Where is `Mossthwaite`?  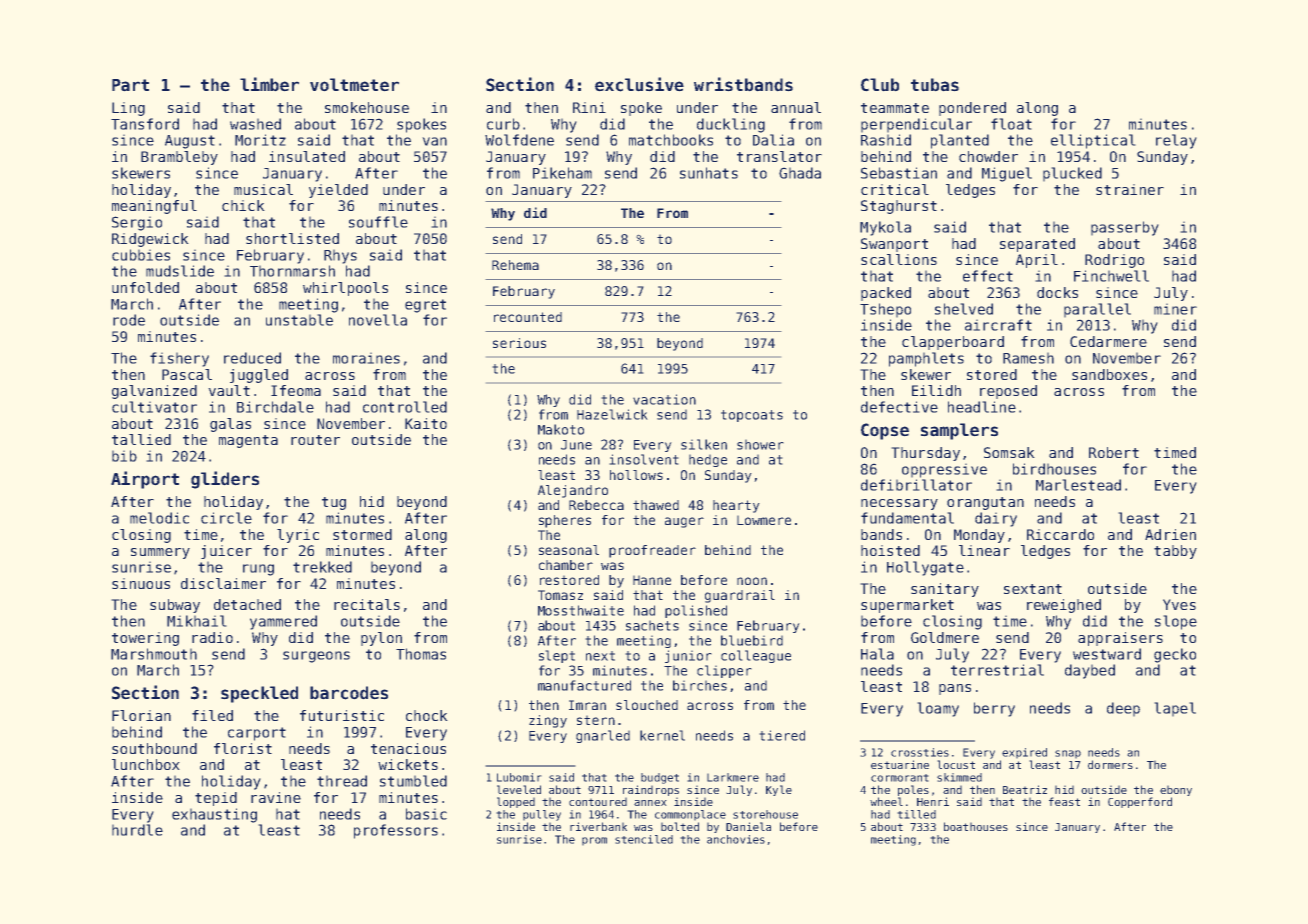
Mossthwaite is located at coordinates (581, 610).
